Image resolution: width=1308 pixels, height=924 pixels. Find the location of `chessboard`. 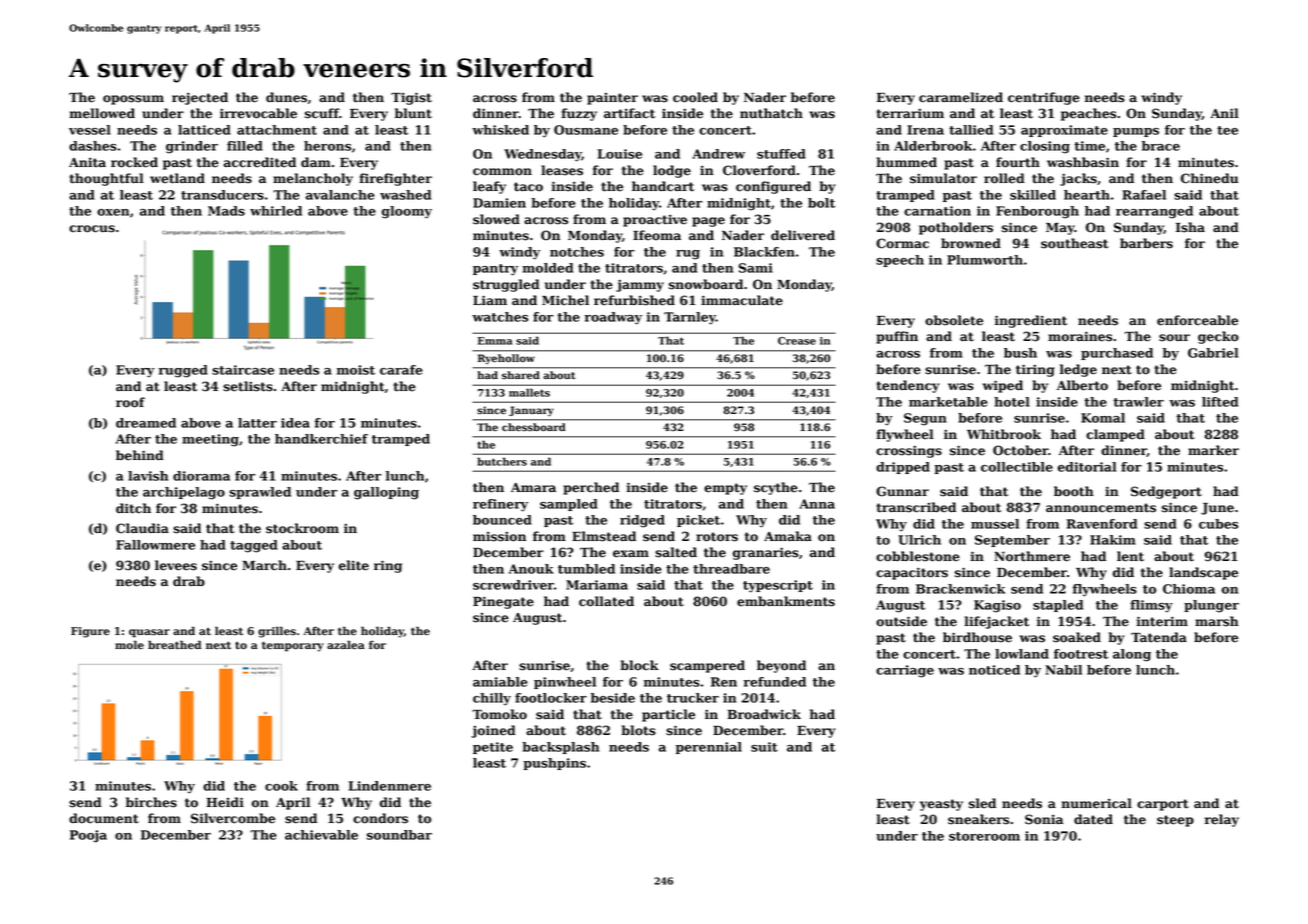

chessboard is located at coordinates (534, 427).
